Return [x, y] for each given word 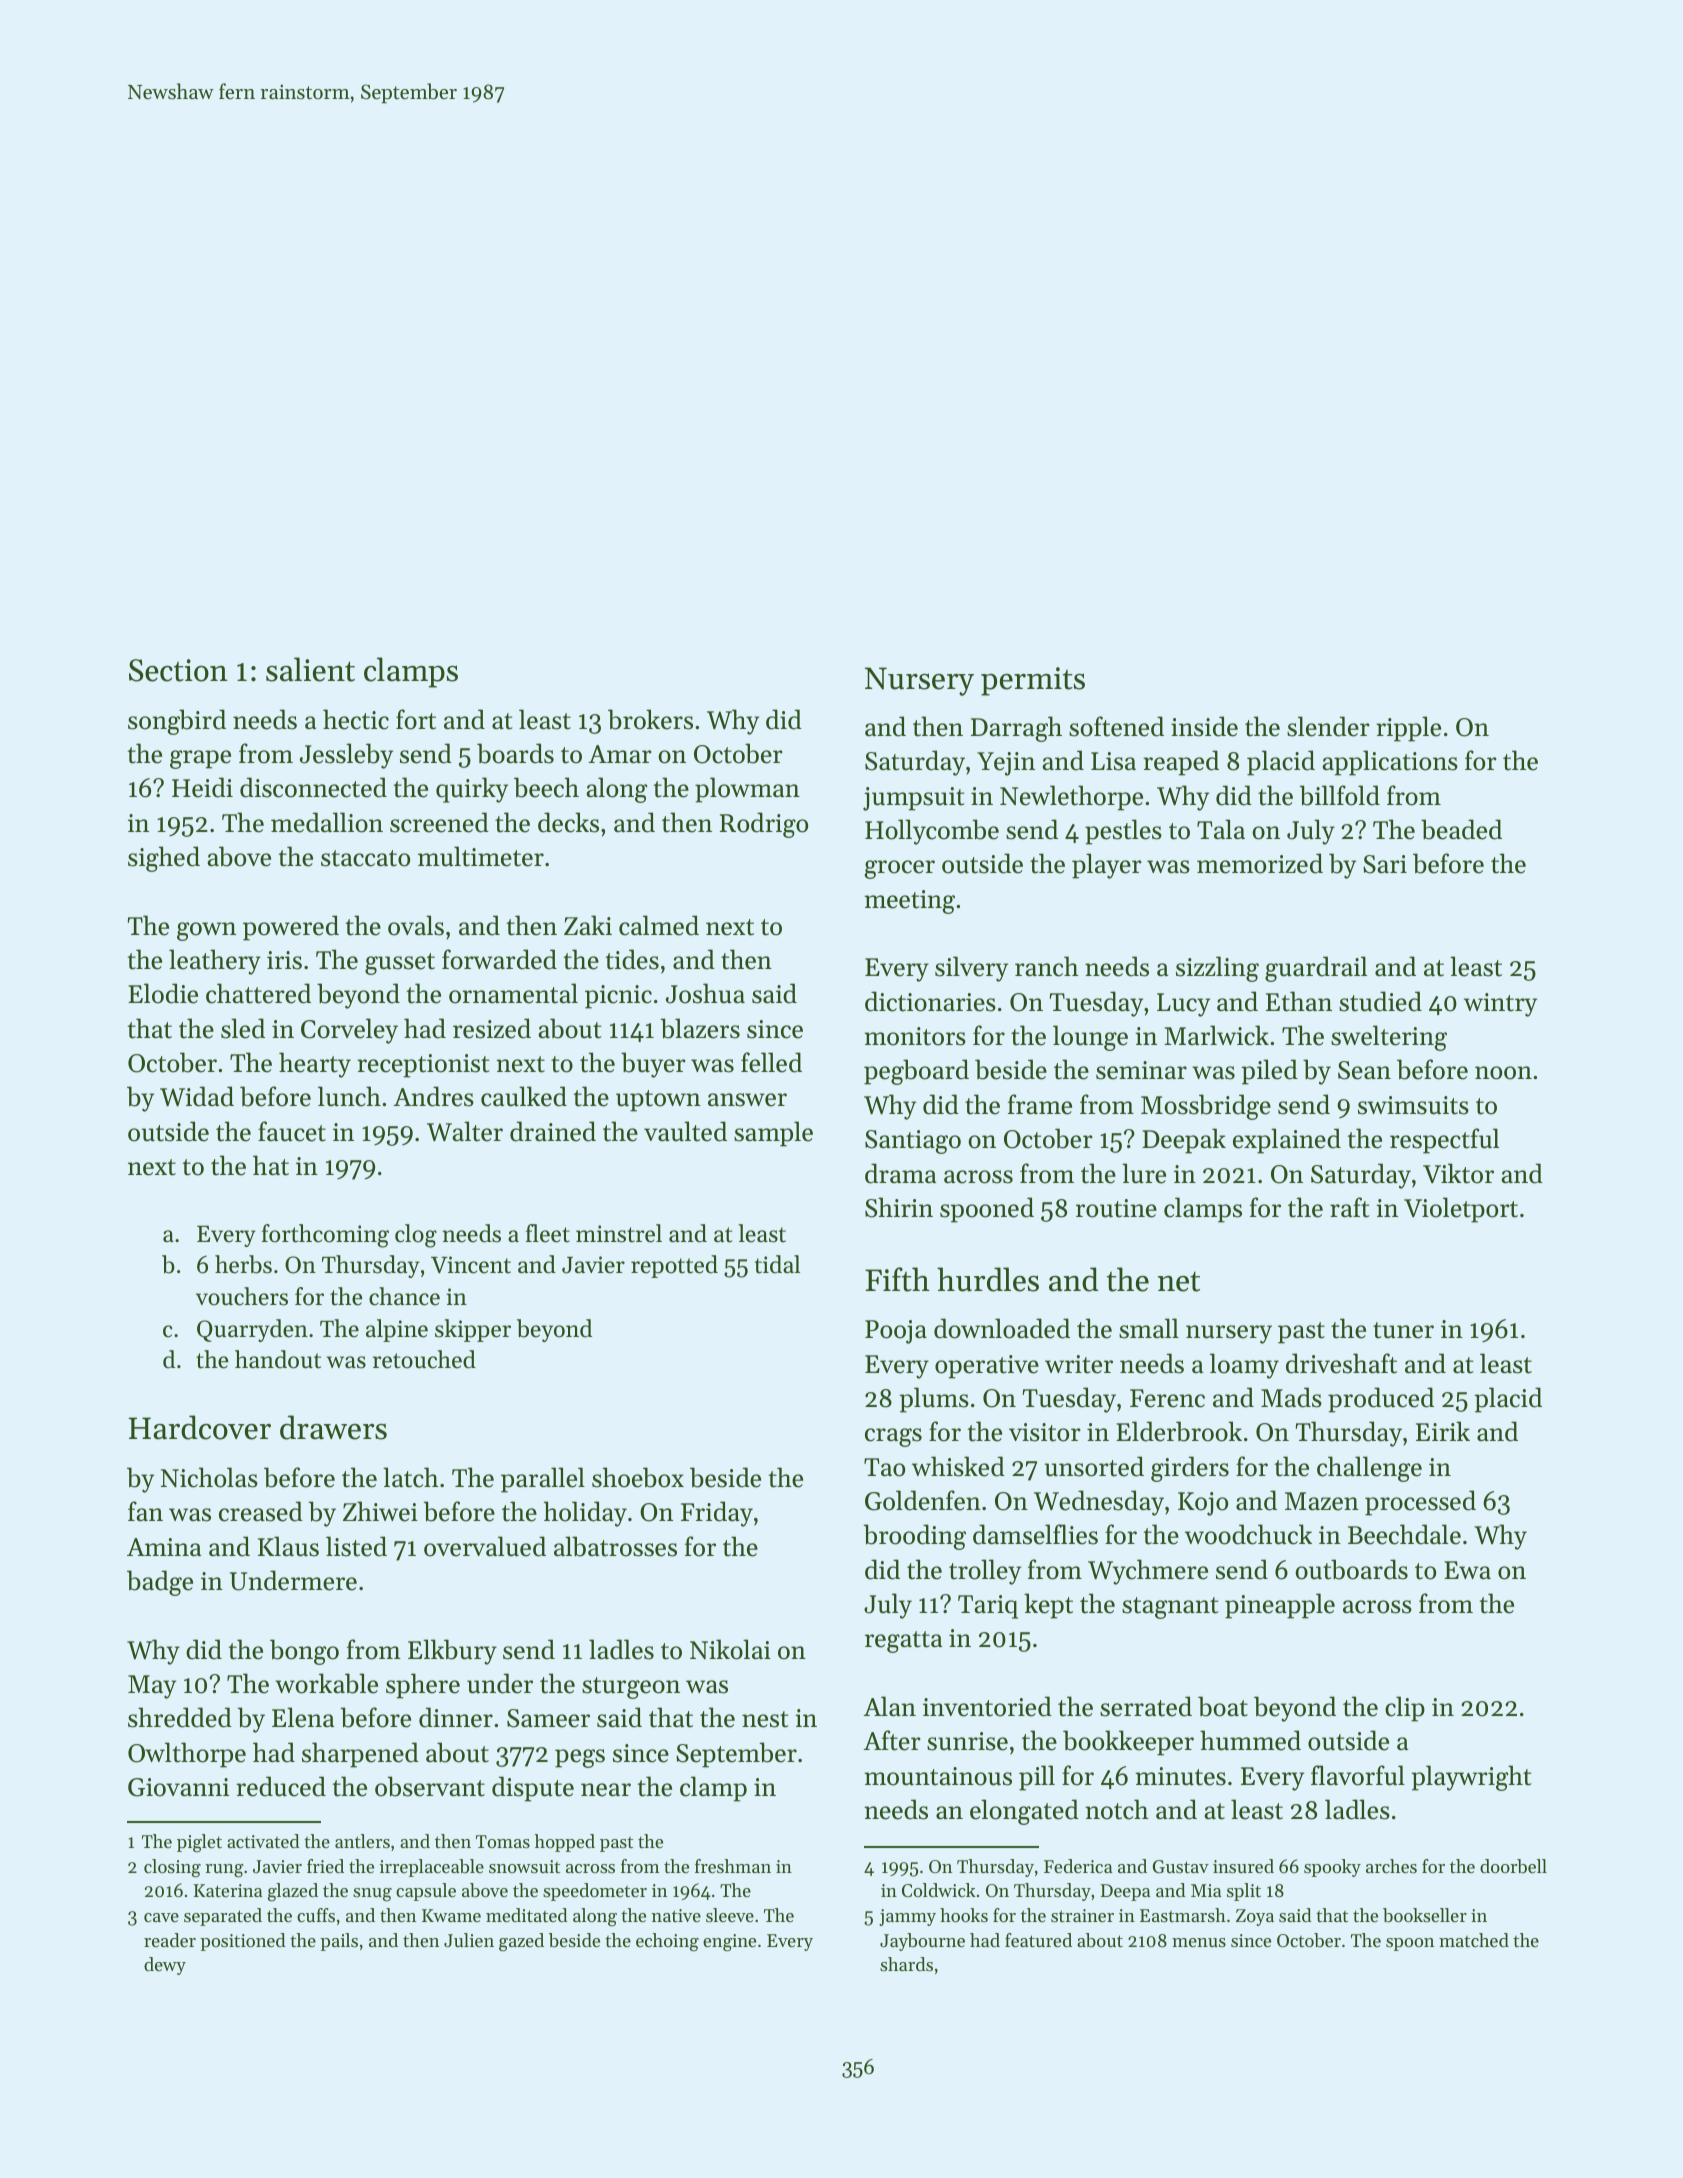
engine [729, 1943]
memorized [1260, 863]
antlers [362, 1841]
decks [568, 822]
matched [1474, 1940]
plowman [747, 790]
